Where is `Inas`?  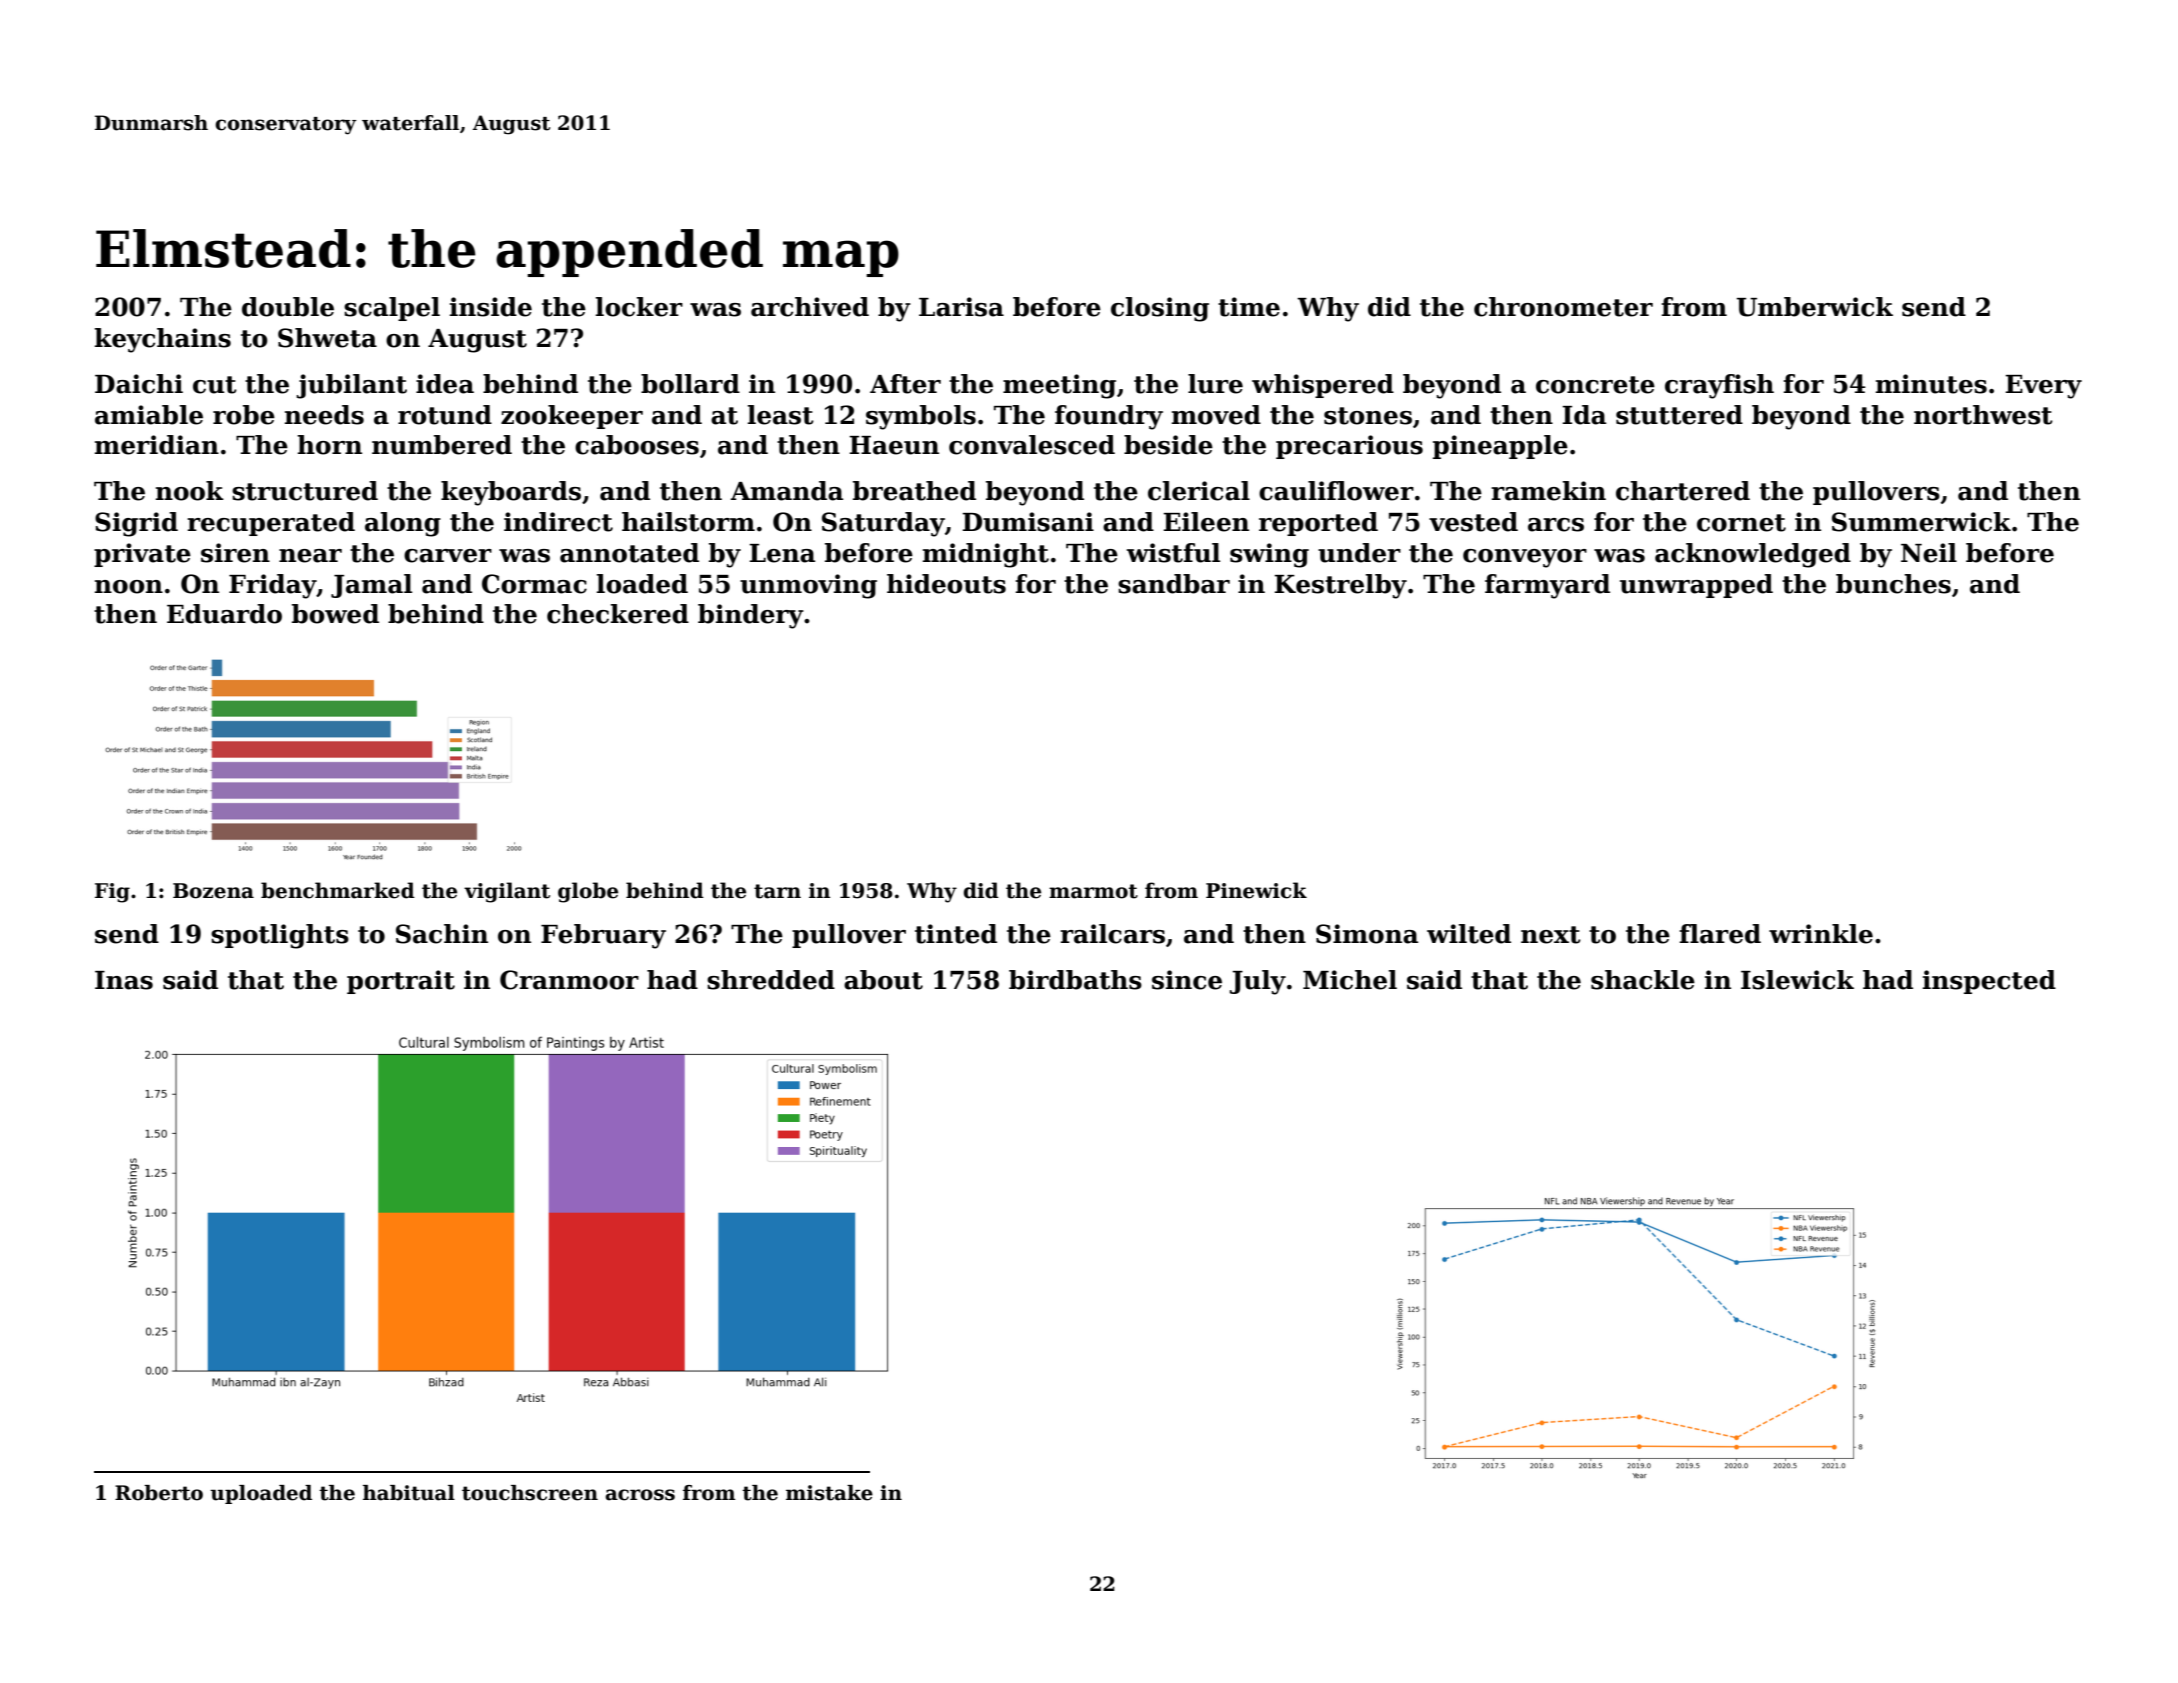
Inas is located at coordinates (124, 980).
